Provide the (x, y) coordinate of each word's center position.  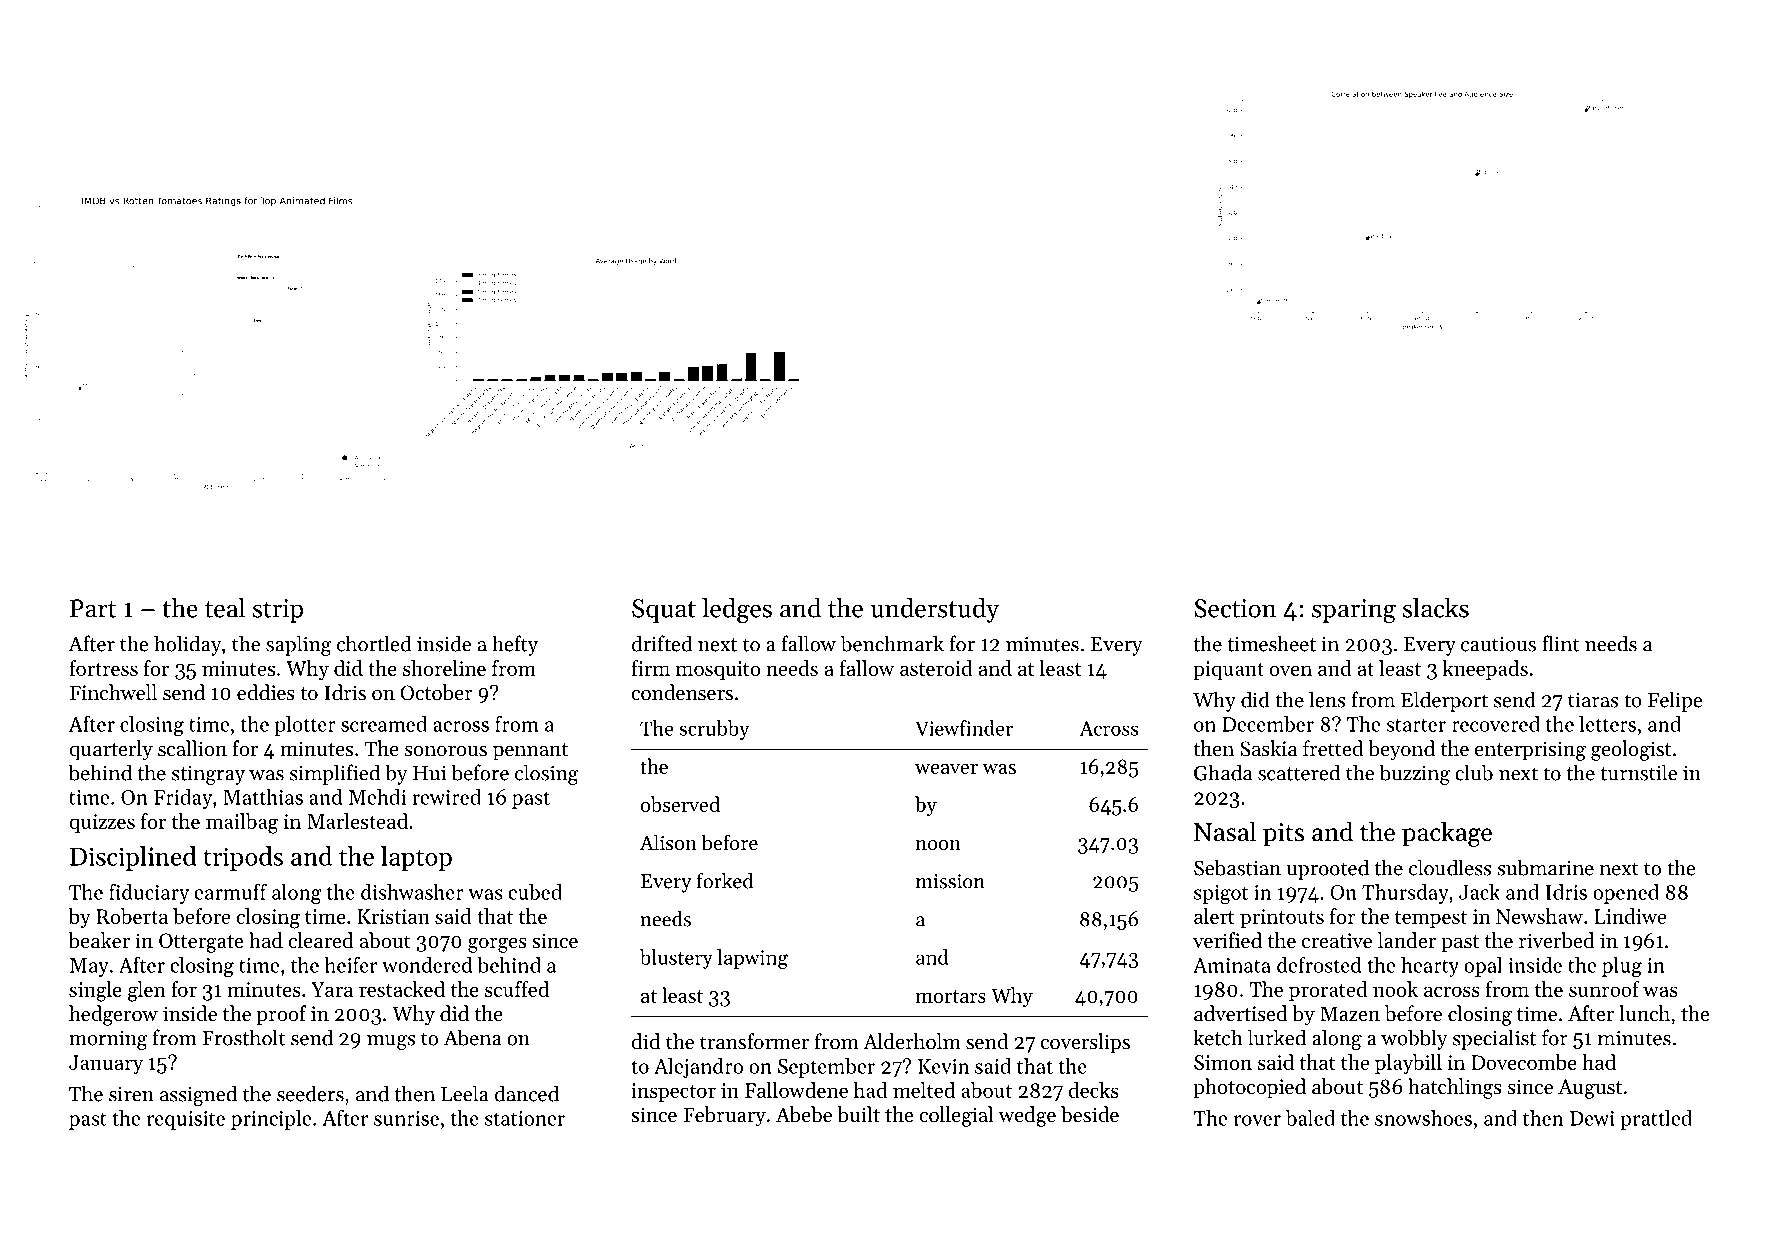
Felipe (1675, 701)
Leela (465, 1093)
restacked (402, 989)
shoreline (444, 668)
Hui (429, 773)
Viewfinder (964, 728)
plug (1622, 967)
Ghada (1223, 772)
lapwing (752, 959)
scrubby (714, 730)
